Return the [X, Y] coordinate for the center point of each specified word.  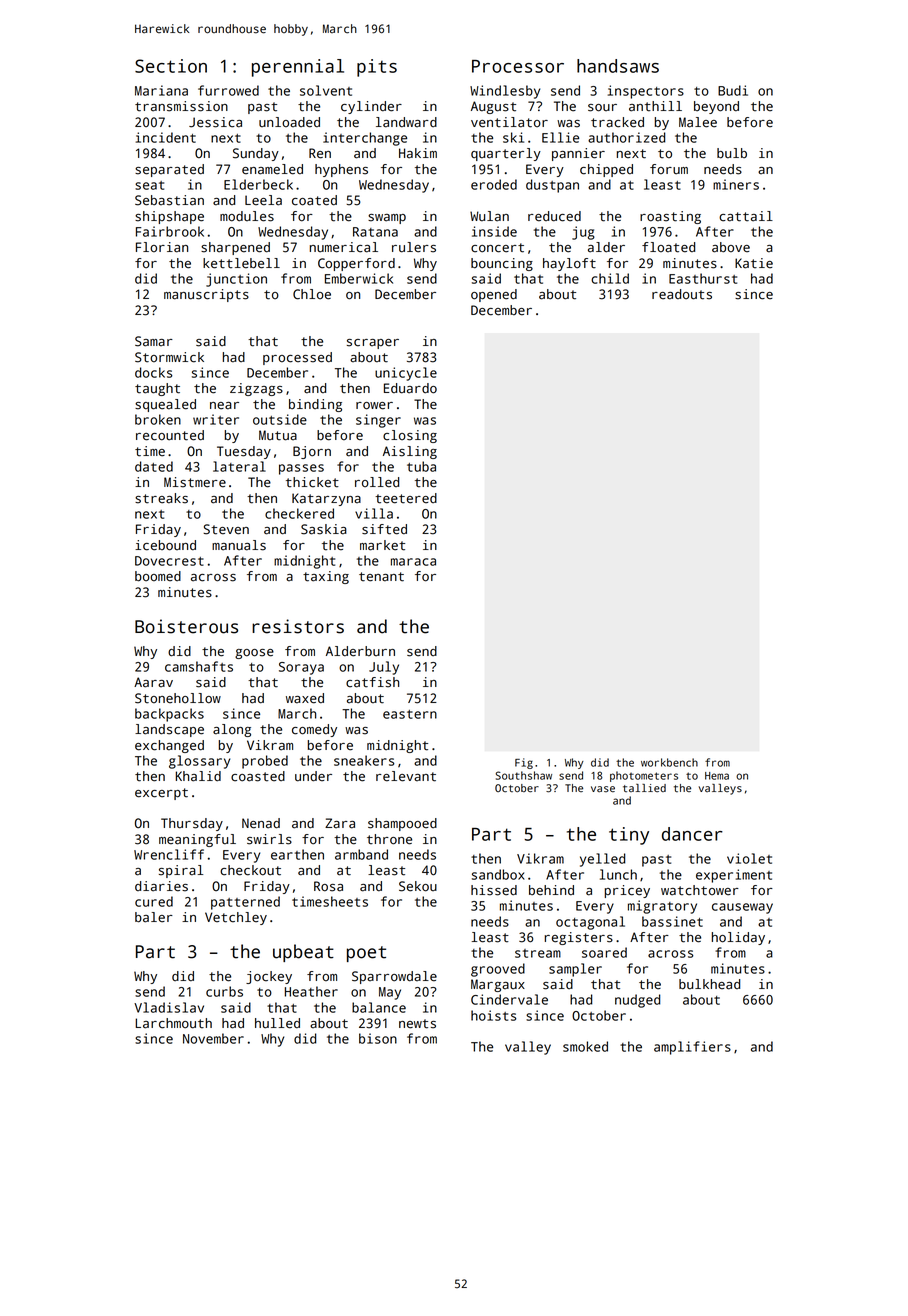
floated [668, 247]
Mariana [161, 90]
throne [389, 839]
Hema [717, 776]
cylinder [371, 107]
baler [154, 917]
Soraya [301, 668]
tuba [421, 466]
